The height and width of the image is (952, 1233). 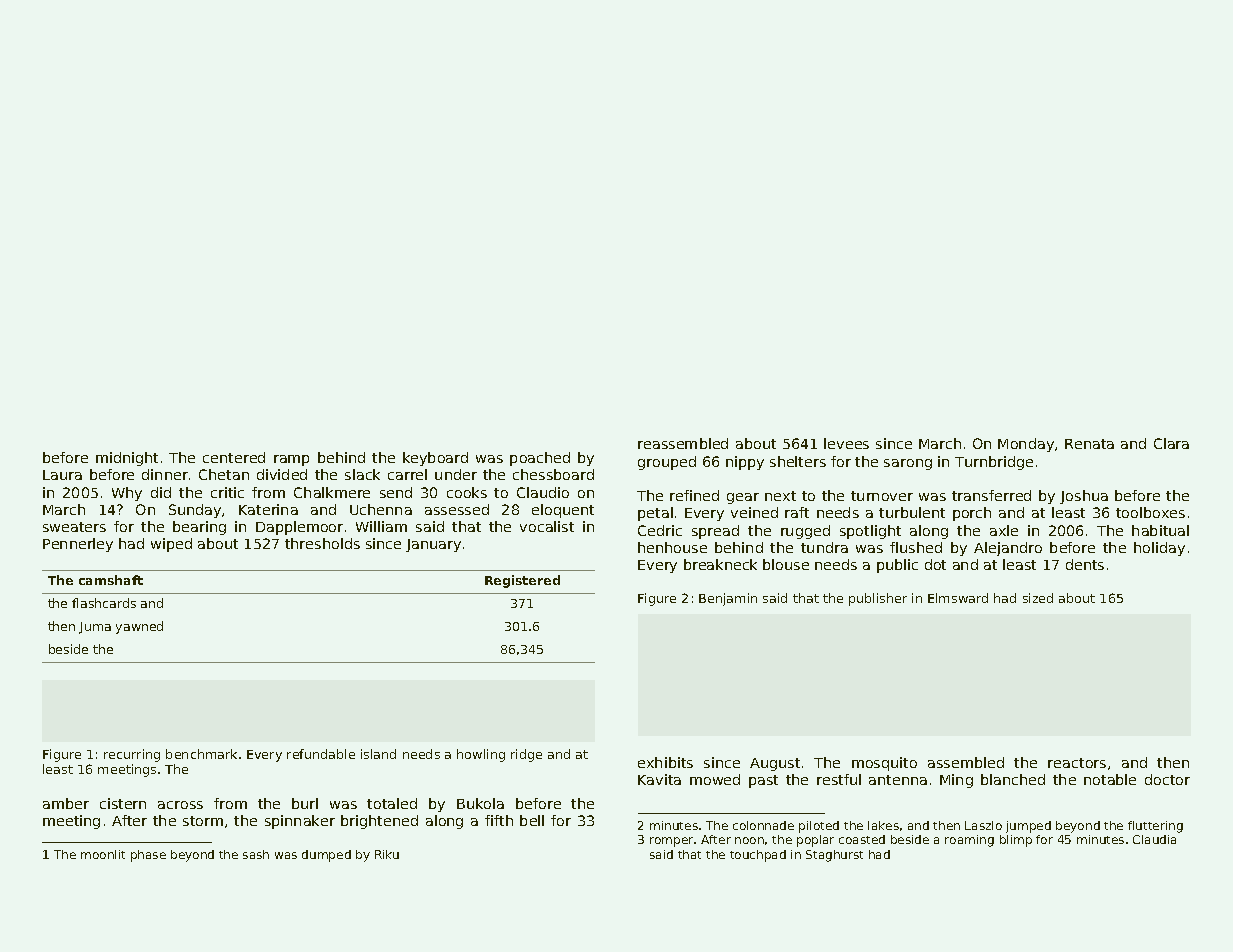 I want to click on levees, so click(x=846, y=443).
